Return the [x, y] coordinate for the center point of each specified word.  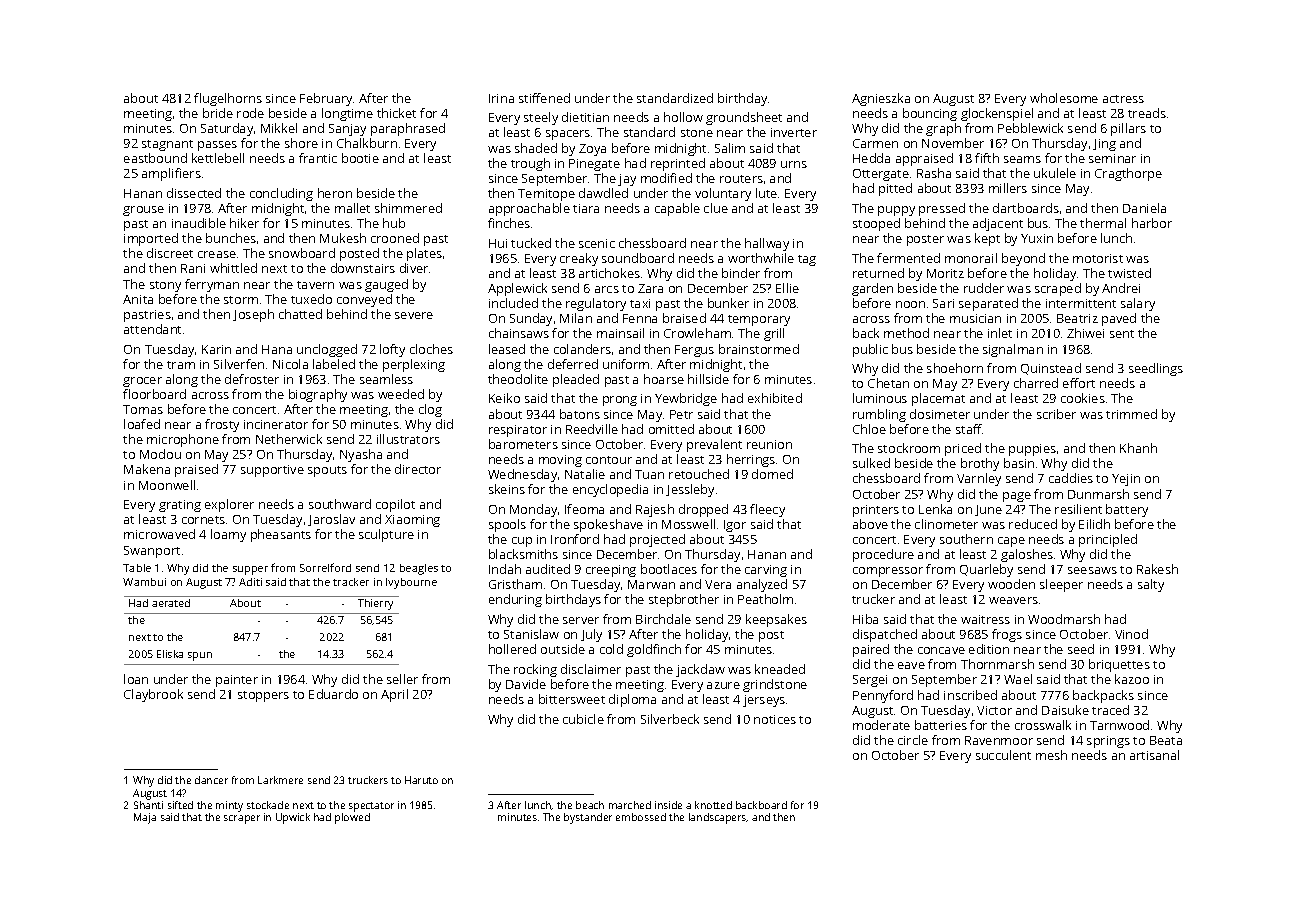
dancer [211, 780]
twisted [1129, 273]
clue [716, 208]
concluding [281, 194]
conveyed [364, 300]
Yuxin [1037, 238]
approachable [529, 209]
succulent [1003, 755]
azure [723, 685]
